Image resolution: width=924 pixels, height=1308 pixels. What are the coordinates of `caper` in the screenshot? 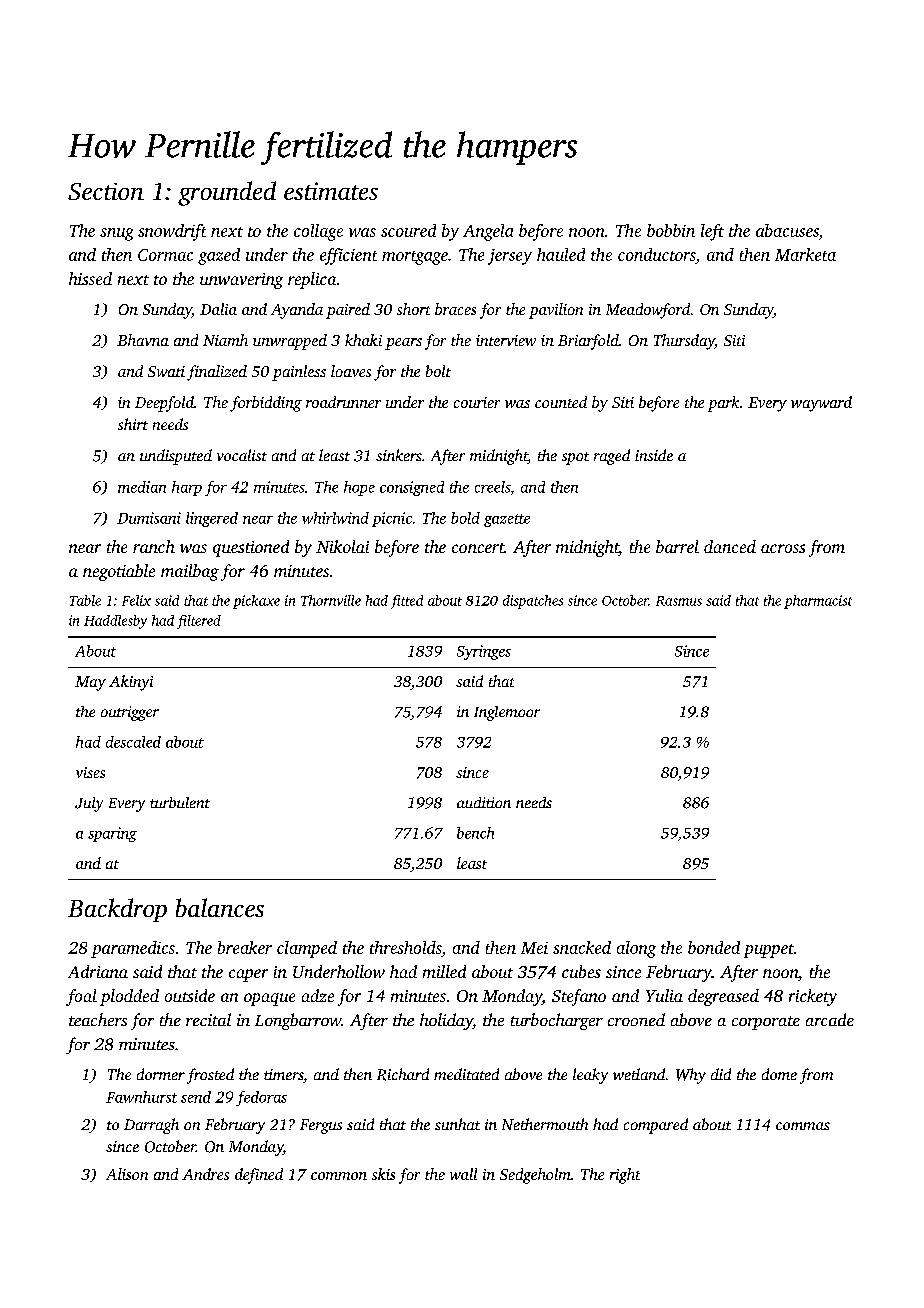 It's located at (248, 975).
